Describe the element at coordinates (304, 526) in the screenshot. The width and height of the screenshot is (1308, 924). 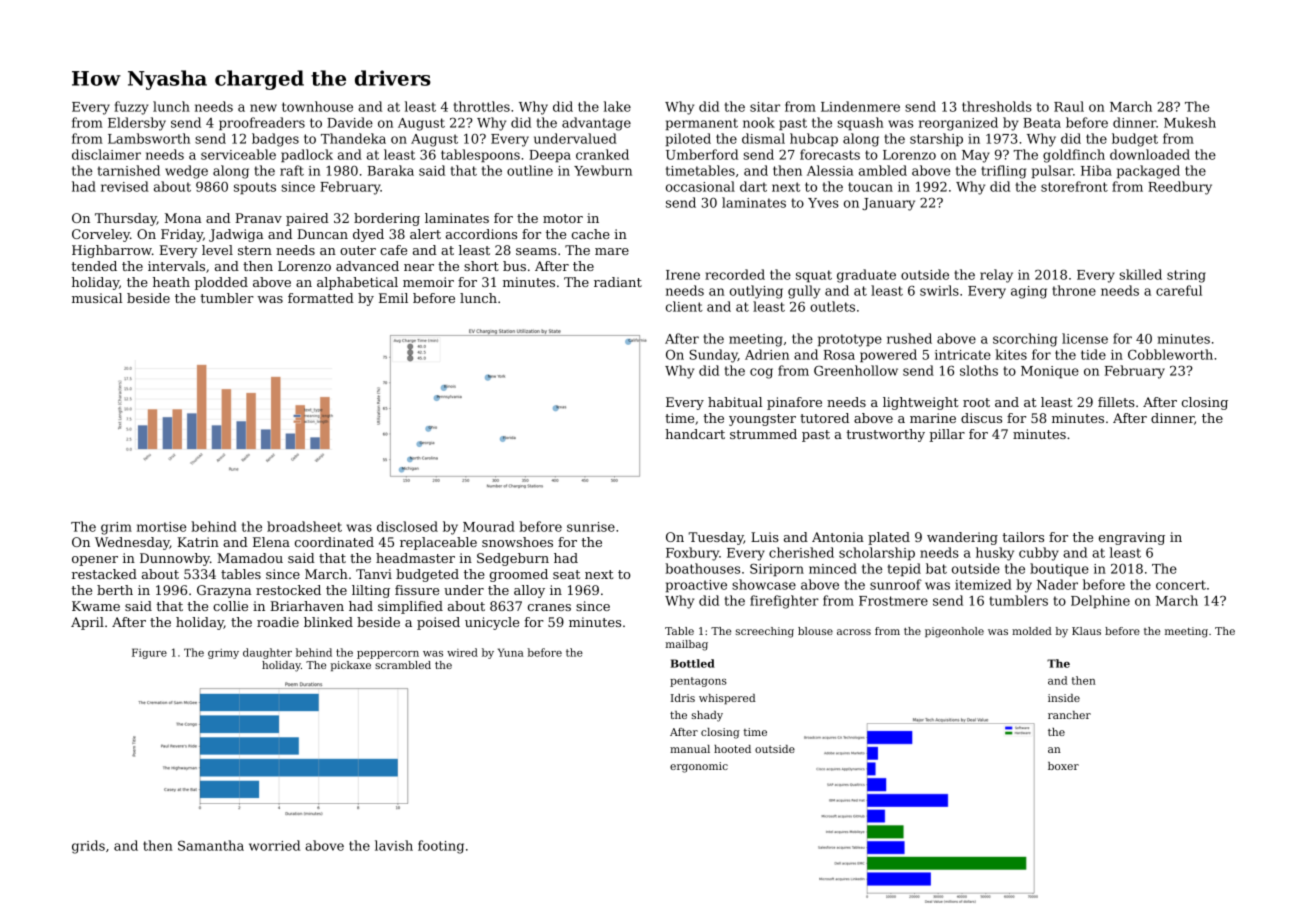
I see `broadsheet` at that location.
